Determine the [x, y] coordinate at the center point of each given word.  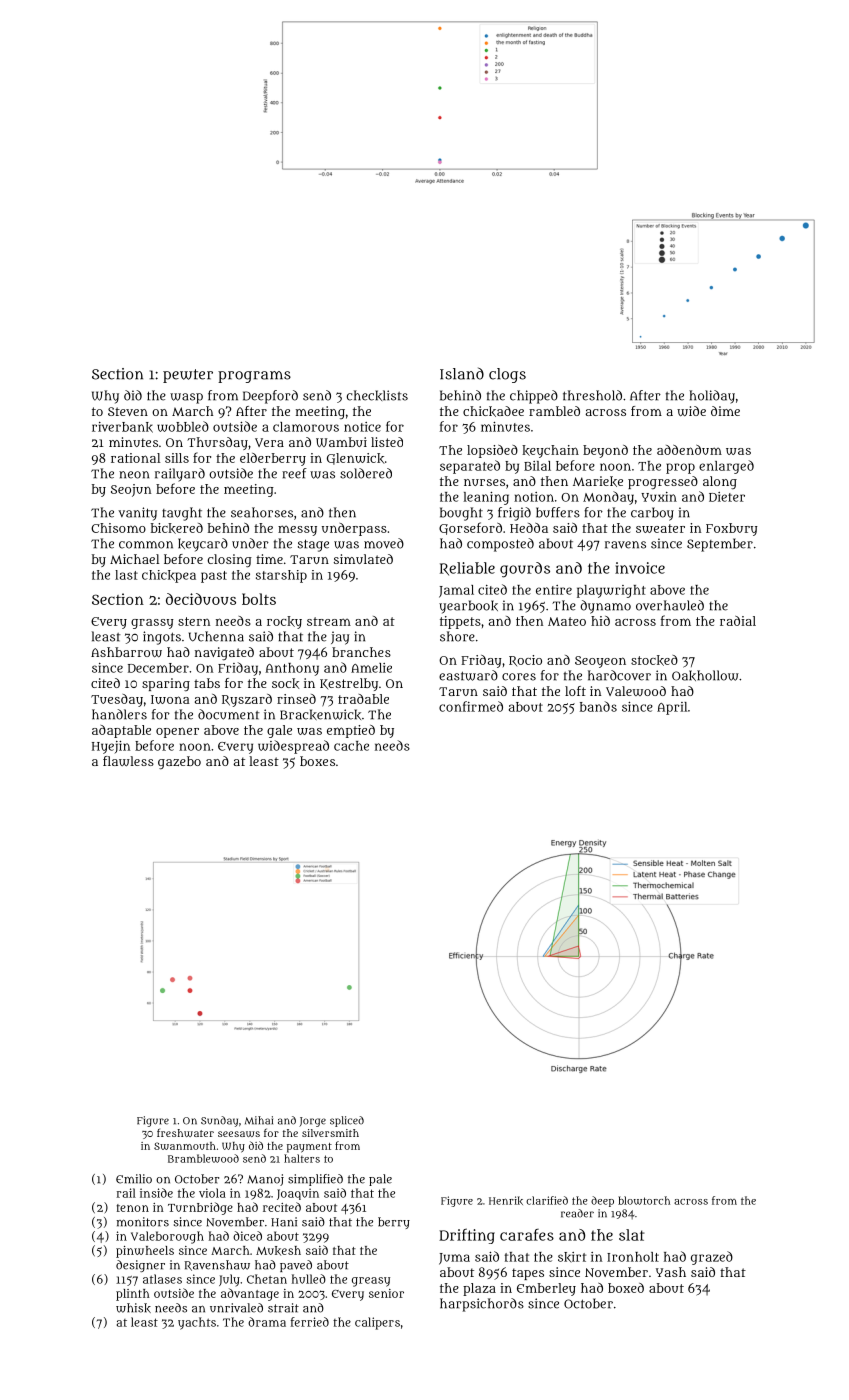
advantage [250, 1294]
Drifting [467, 1236]
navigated [224, 653]
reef [294, 473]
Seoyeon [600, 662]
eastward [468, 675]
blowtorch [644, 1200]
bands [598, 706]
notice [362, 427]
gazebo [179, 762]
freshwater [185, 1132]
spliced [347, 1121]
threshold [592, 395]
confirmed [471, 706]
